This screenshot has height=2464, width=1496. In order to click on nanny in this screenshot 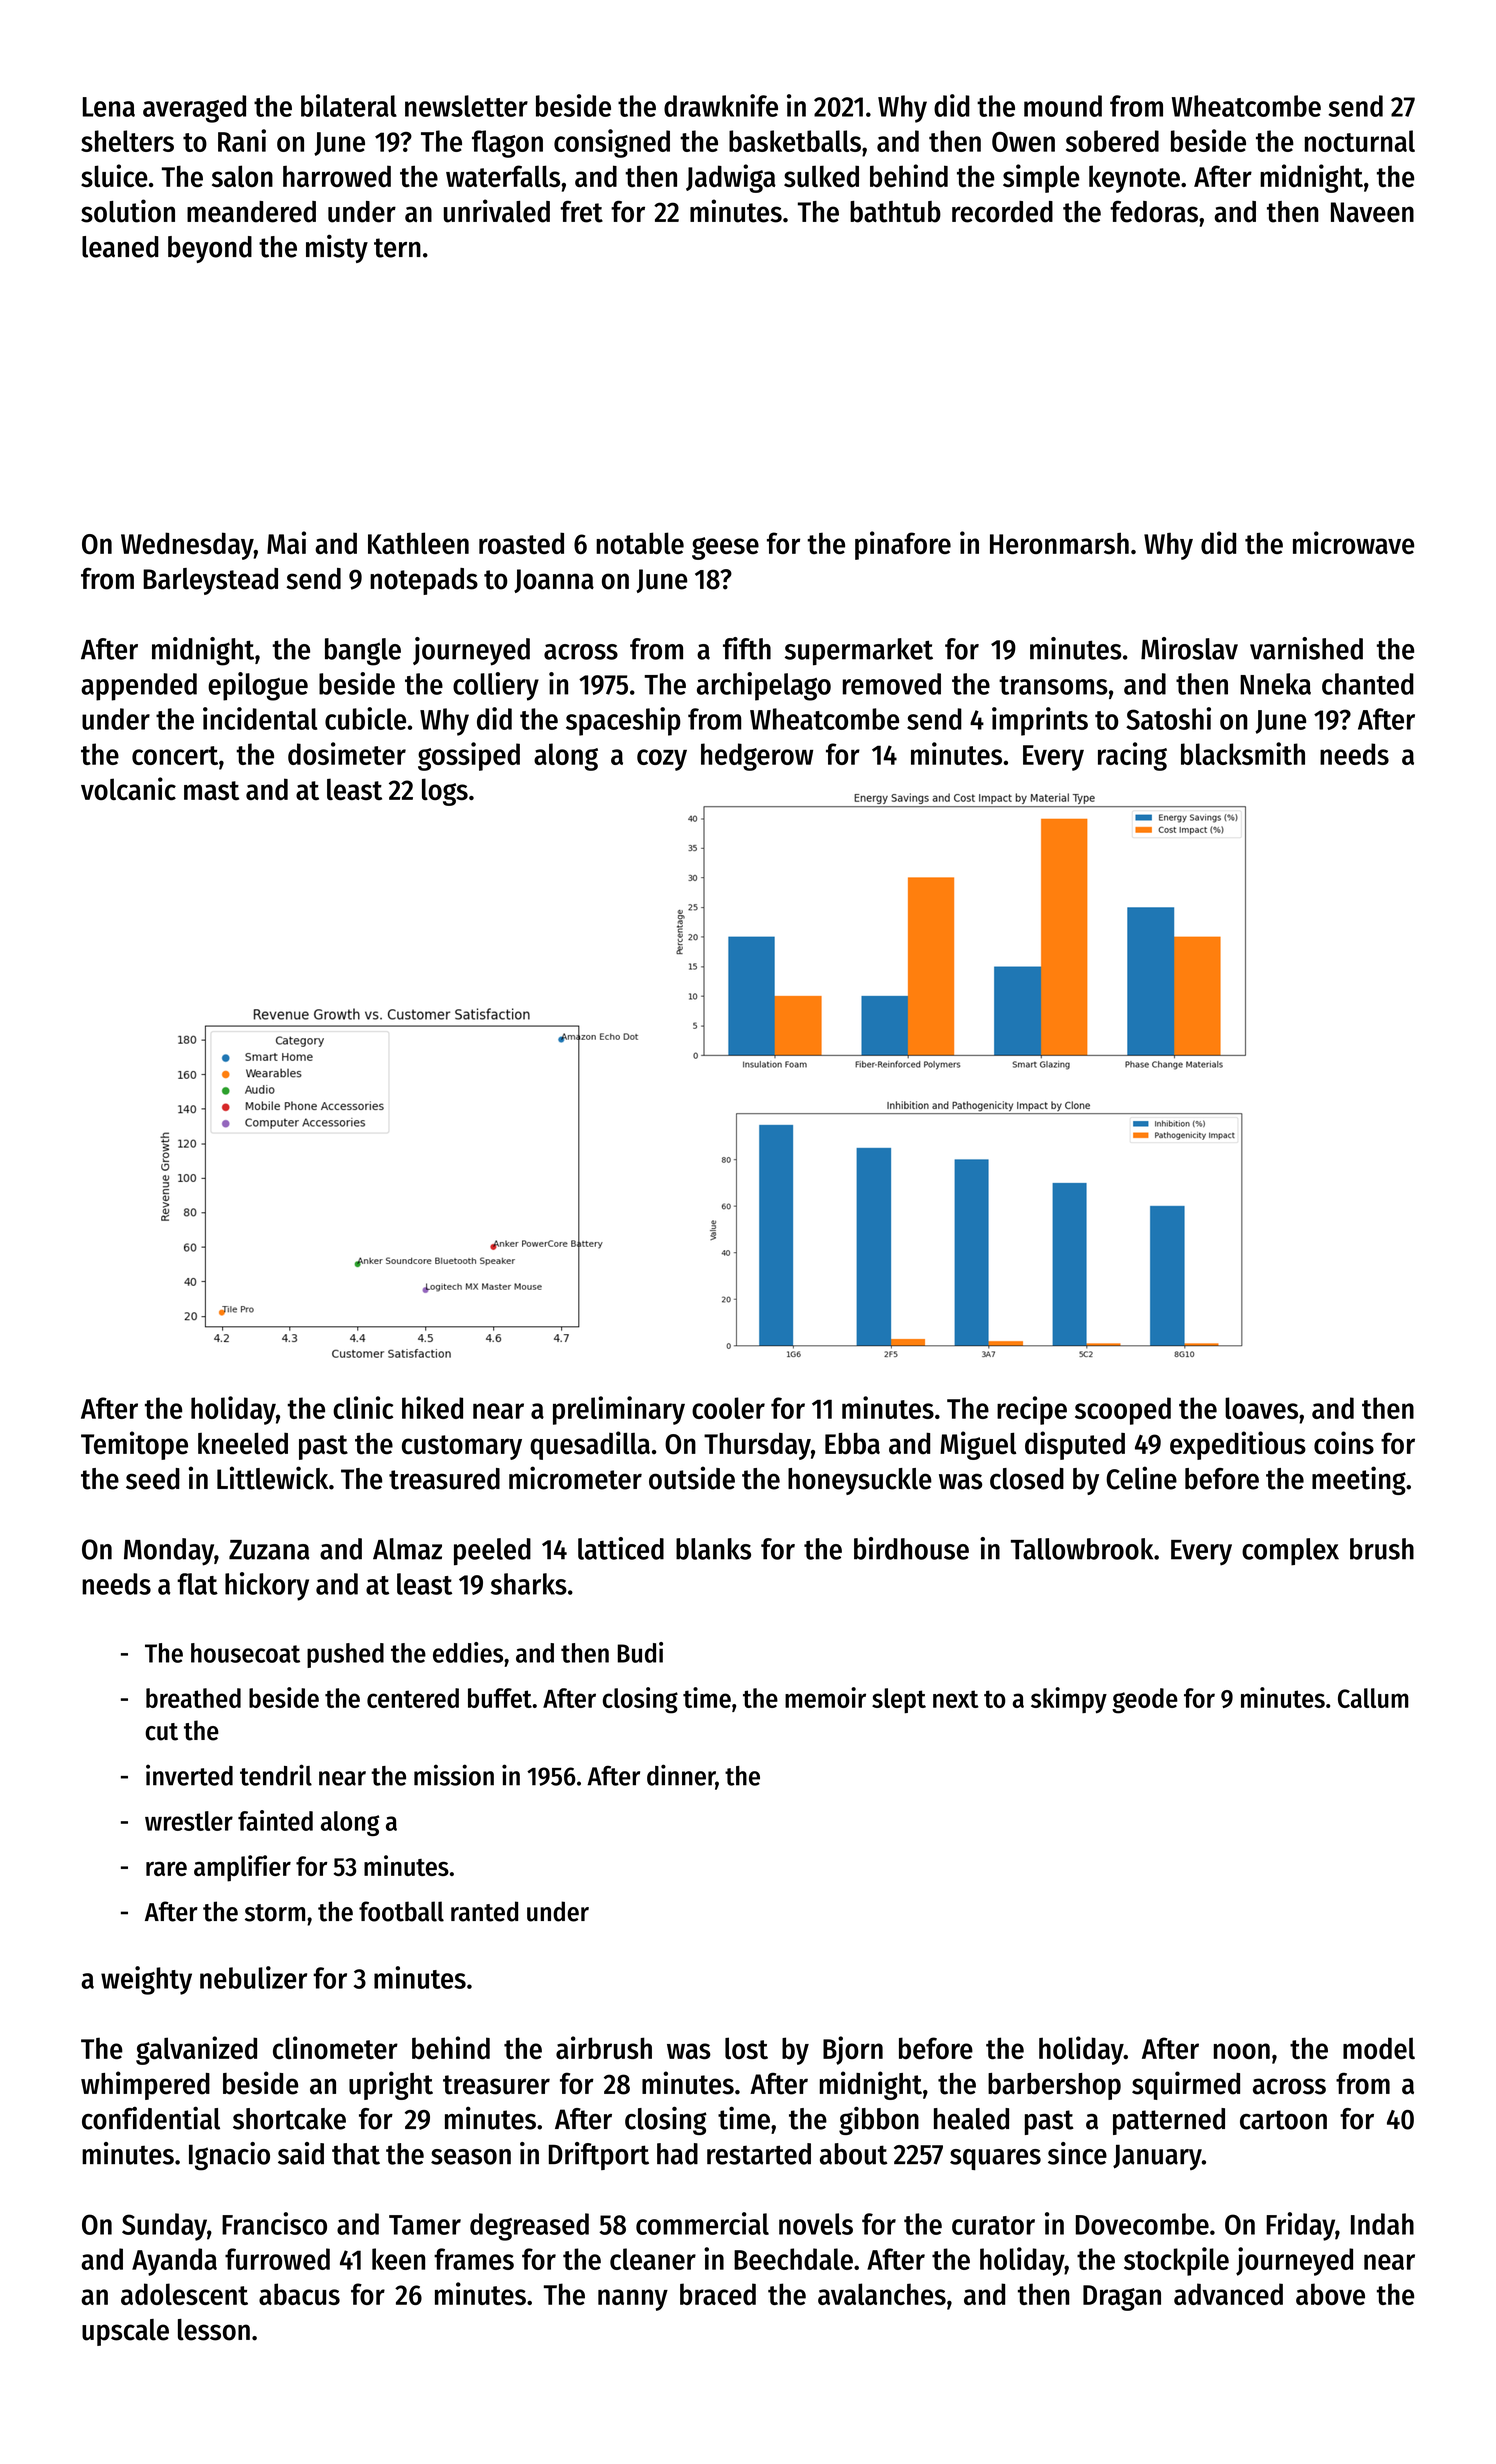, I will do `click(633, 2300)`.
